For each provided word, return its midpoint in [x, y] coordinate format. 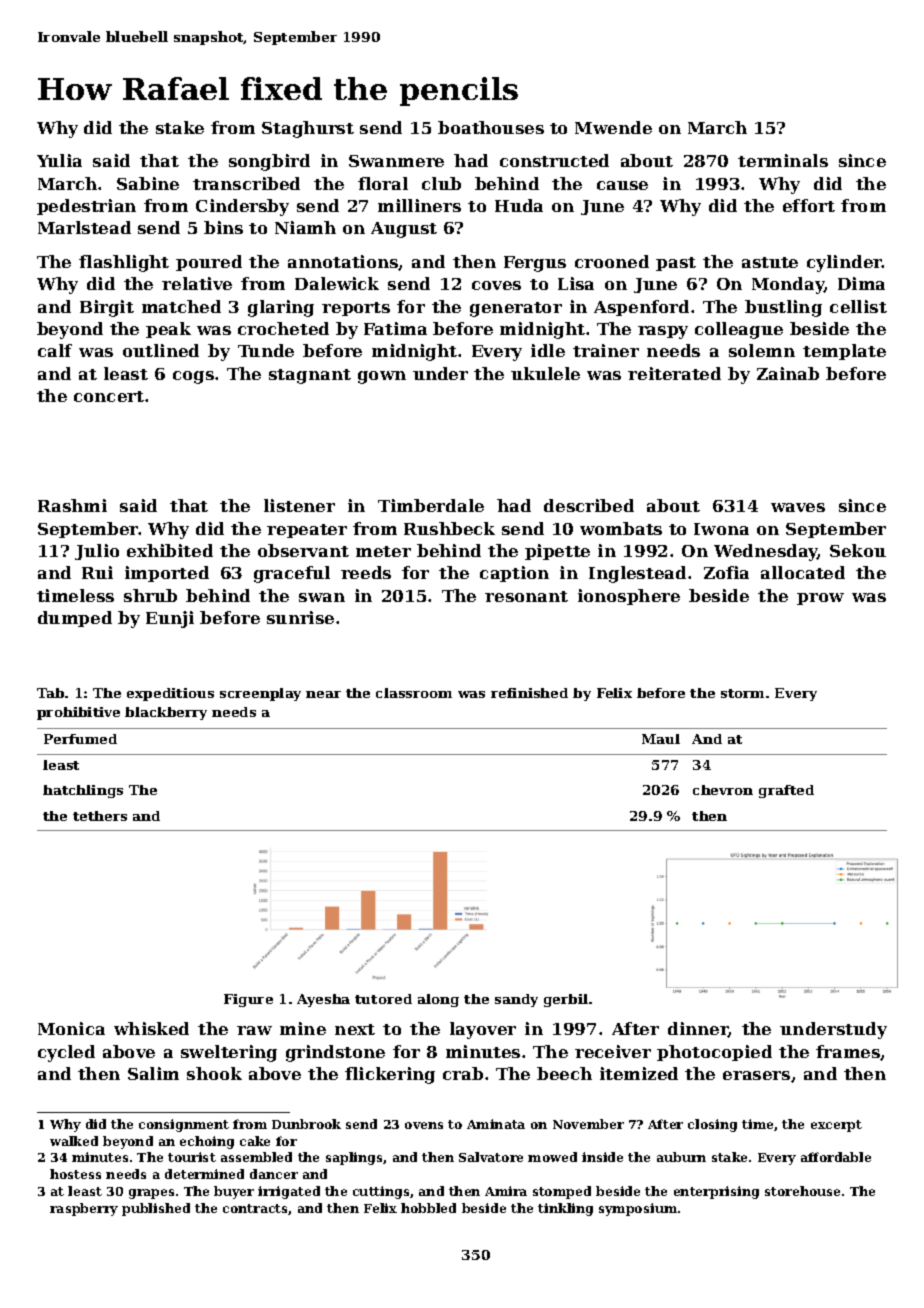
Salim [153, 1073]
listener [299, 505]
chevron [723, 790]
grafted [786, 791]
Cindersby [242, 207]
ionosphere [629, 597]
